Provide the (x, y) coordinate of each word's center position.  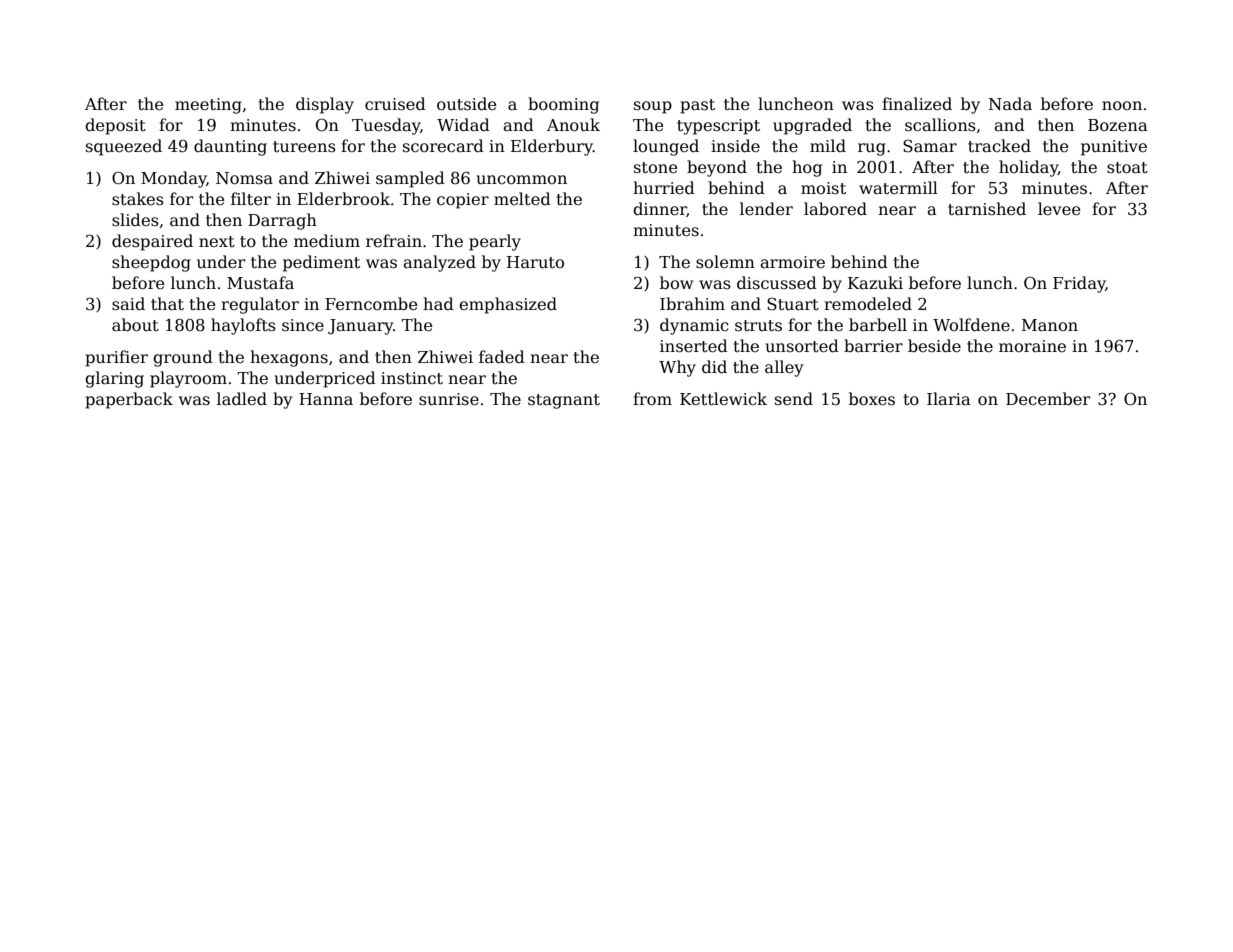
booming (563, 105)
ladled (242, 399)
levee (1059, 209)
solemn (725, 262)
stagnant (564, 401)
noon (1122, 105)
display (325, 105)
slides (135, 219)
